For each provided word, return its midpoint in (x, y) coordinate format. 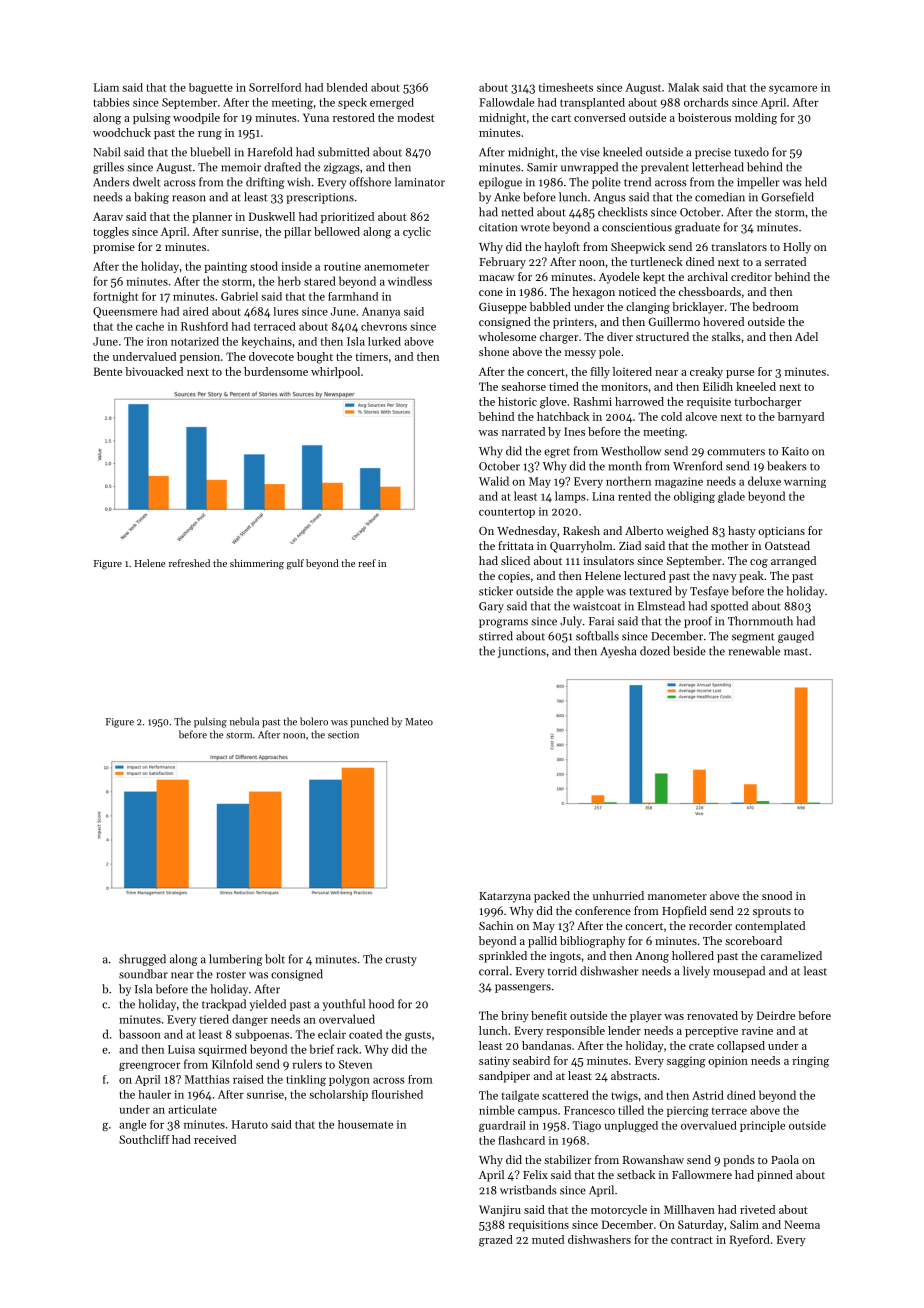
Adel (806, 336)
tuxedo (751, 152)
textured (650, 591)
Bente (107, 371)
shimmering (257, 564)
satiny (494, 1062)
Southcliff (144, 1139)
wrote (535, 228)
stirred (496, 636)
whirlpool (335, 372)
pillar (298, 232)
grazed (496, 1241)
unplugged (631, 1126)
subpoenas (262, 1035)
